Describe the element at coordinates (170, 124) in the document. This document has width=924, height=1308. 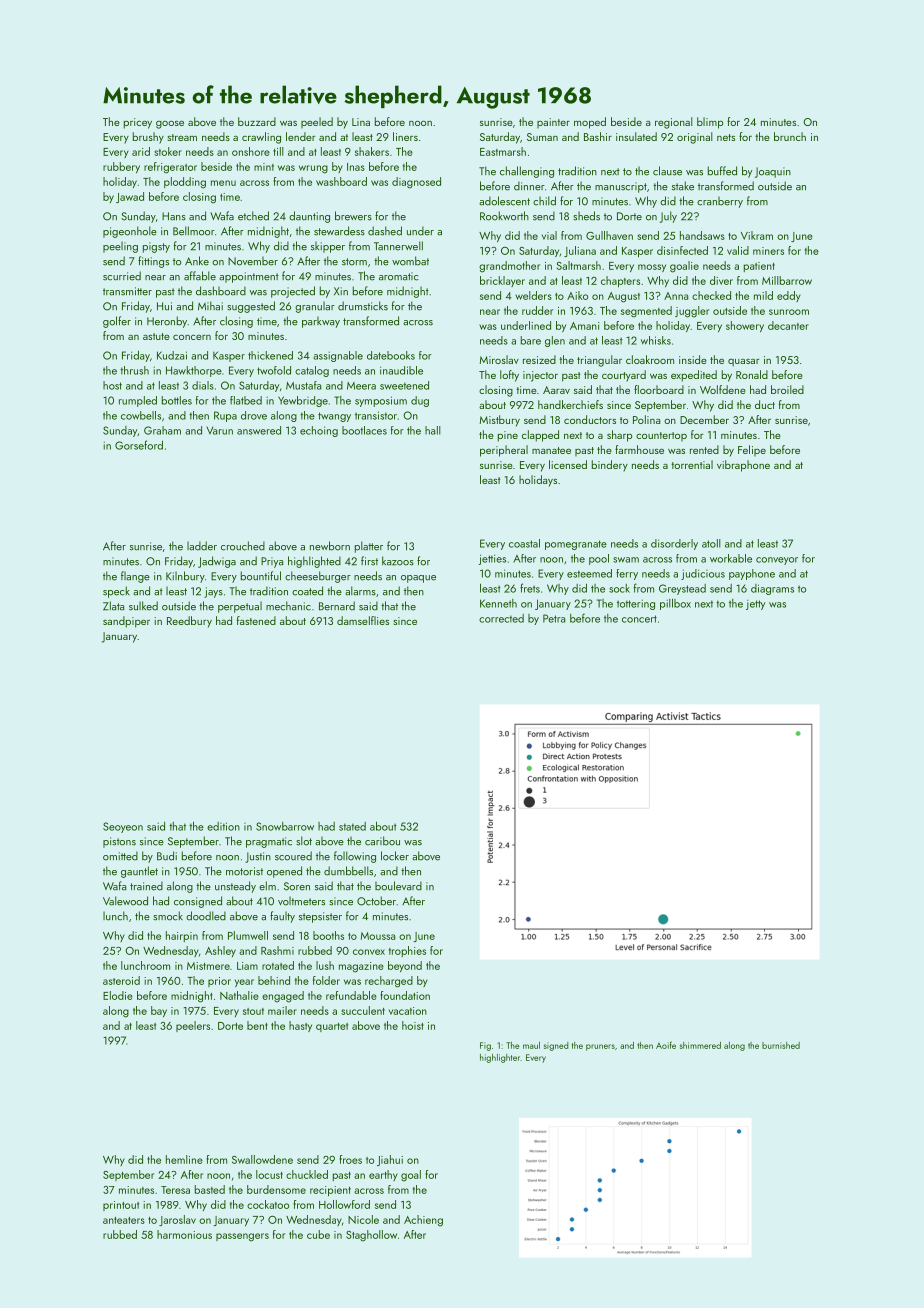
I see `goose` at that location.
